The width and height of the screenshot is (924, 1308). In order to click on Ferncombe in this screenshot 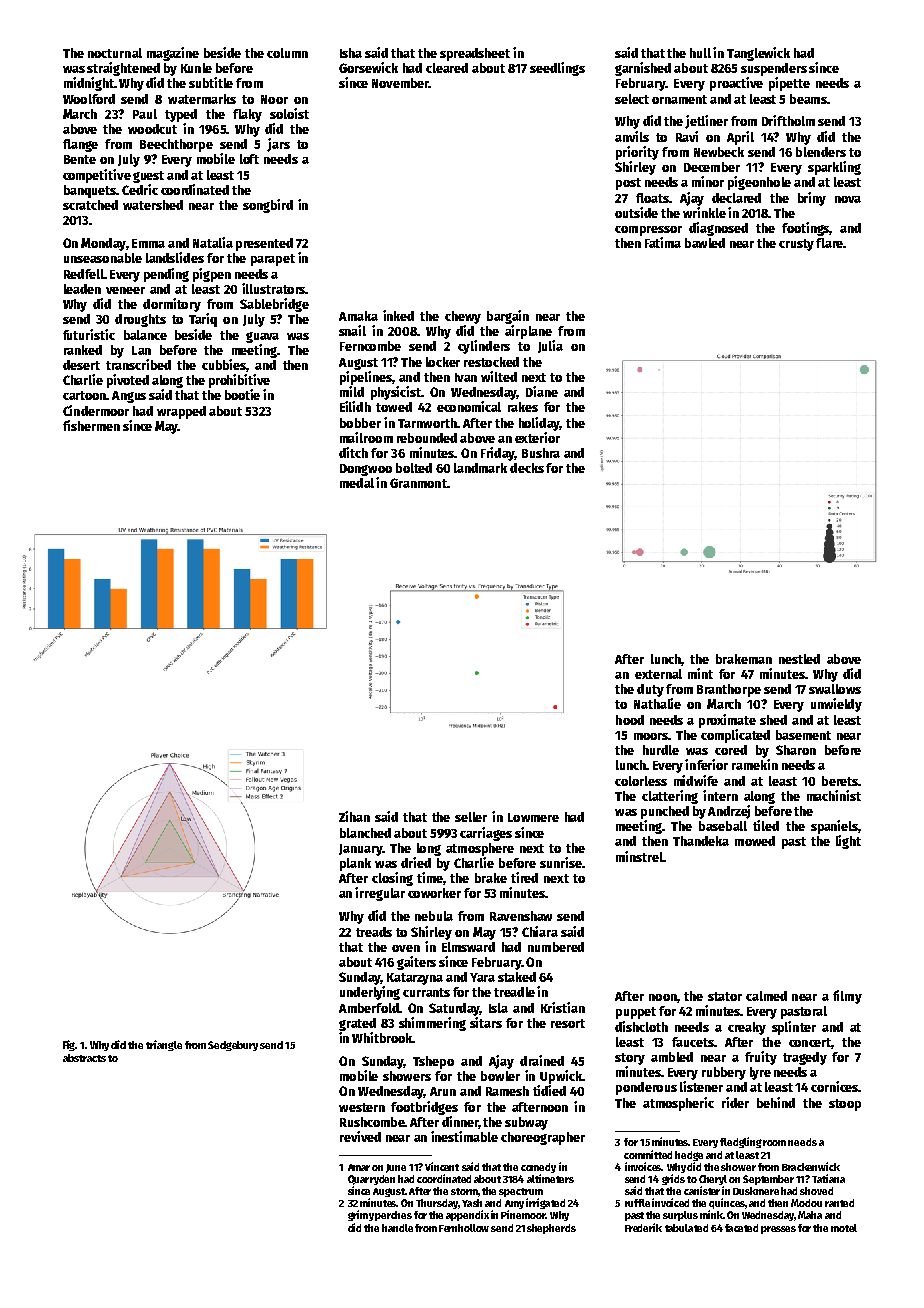, I will do `click(370, 346)`.
